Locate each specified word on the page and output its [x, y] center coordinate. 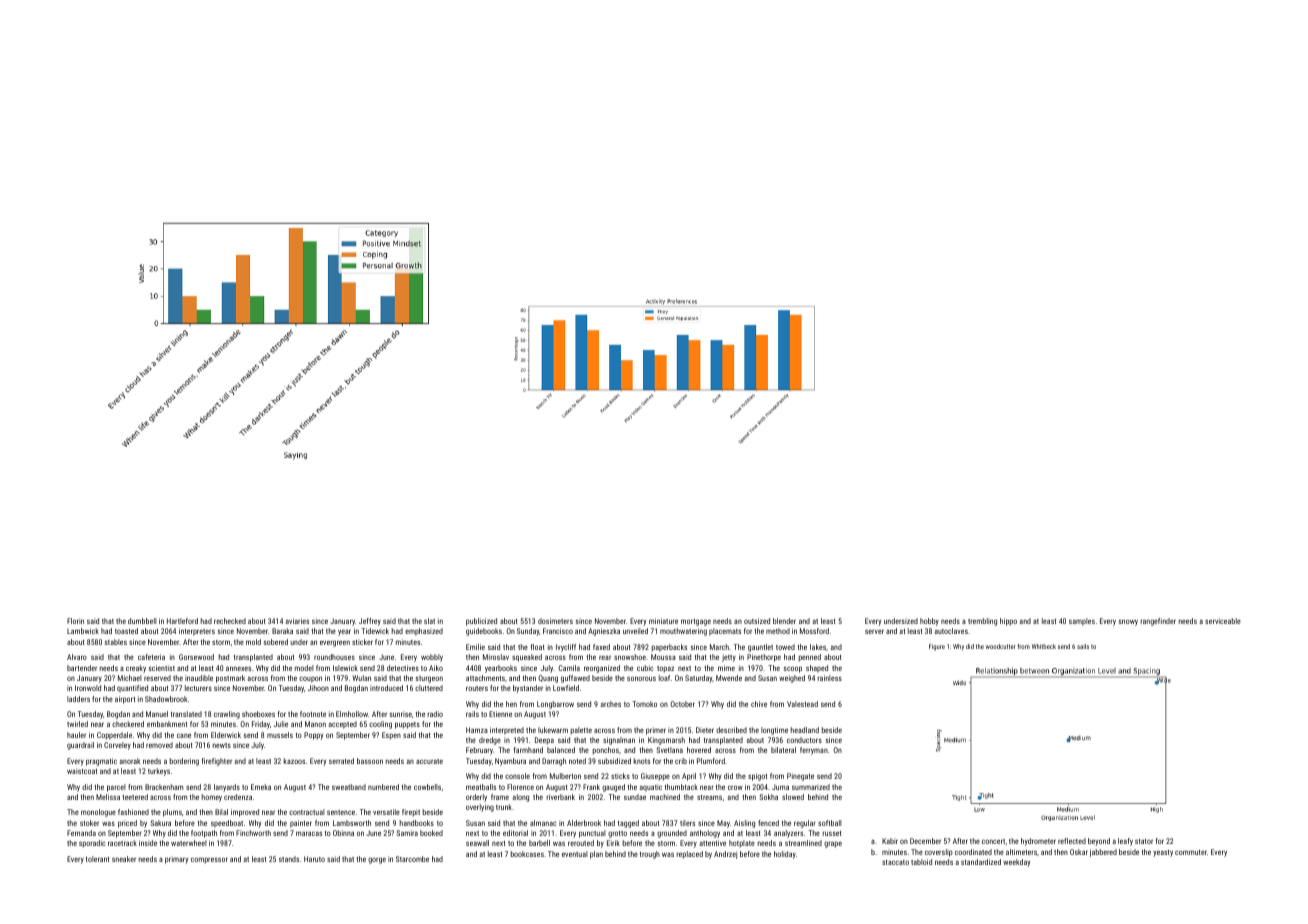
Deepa [544, 741]
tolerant [97, 859]
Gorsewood [196, 657]
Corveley [117, 746]
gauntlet [760, 648]
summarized [811, 787]
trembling [982, 622]
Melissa [108, 797]
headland [805, 730]
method [778, 631]
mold [253, 642]
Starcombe [412, 859]
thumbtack [681, 787]
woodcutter [1000, 646]
